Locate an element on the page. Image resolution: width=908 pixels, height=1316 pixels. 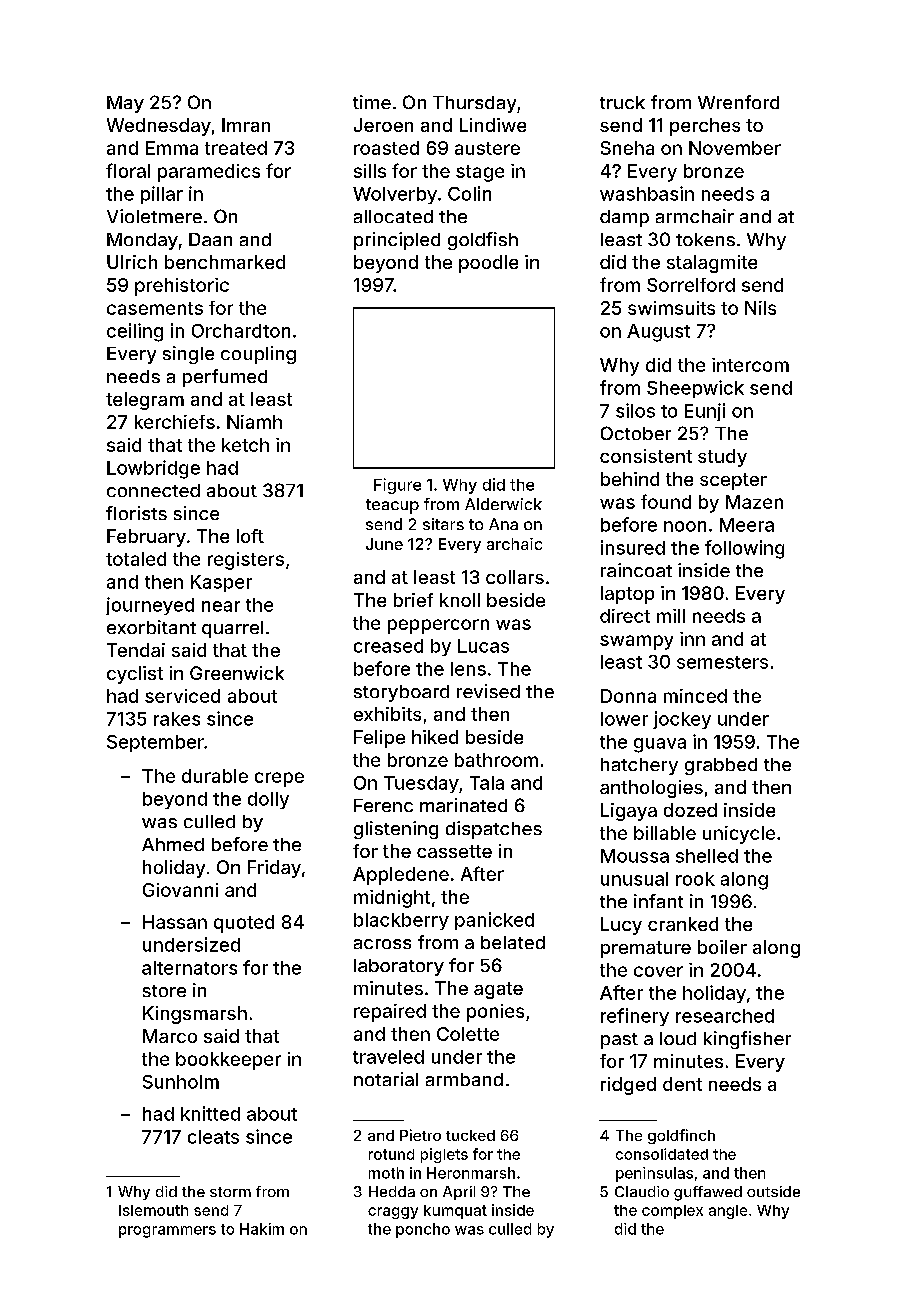
Violetmere is located at coordinates (154, 216).
